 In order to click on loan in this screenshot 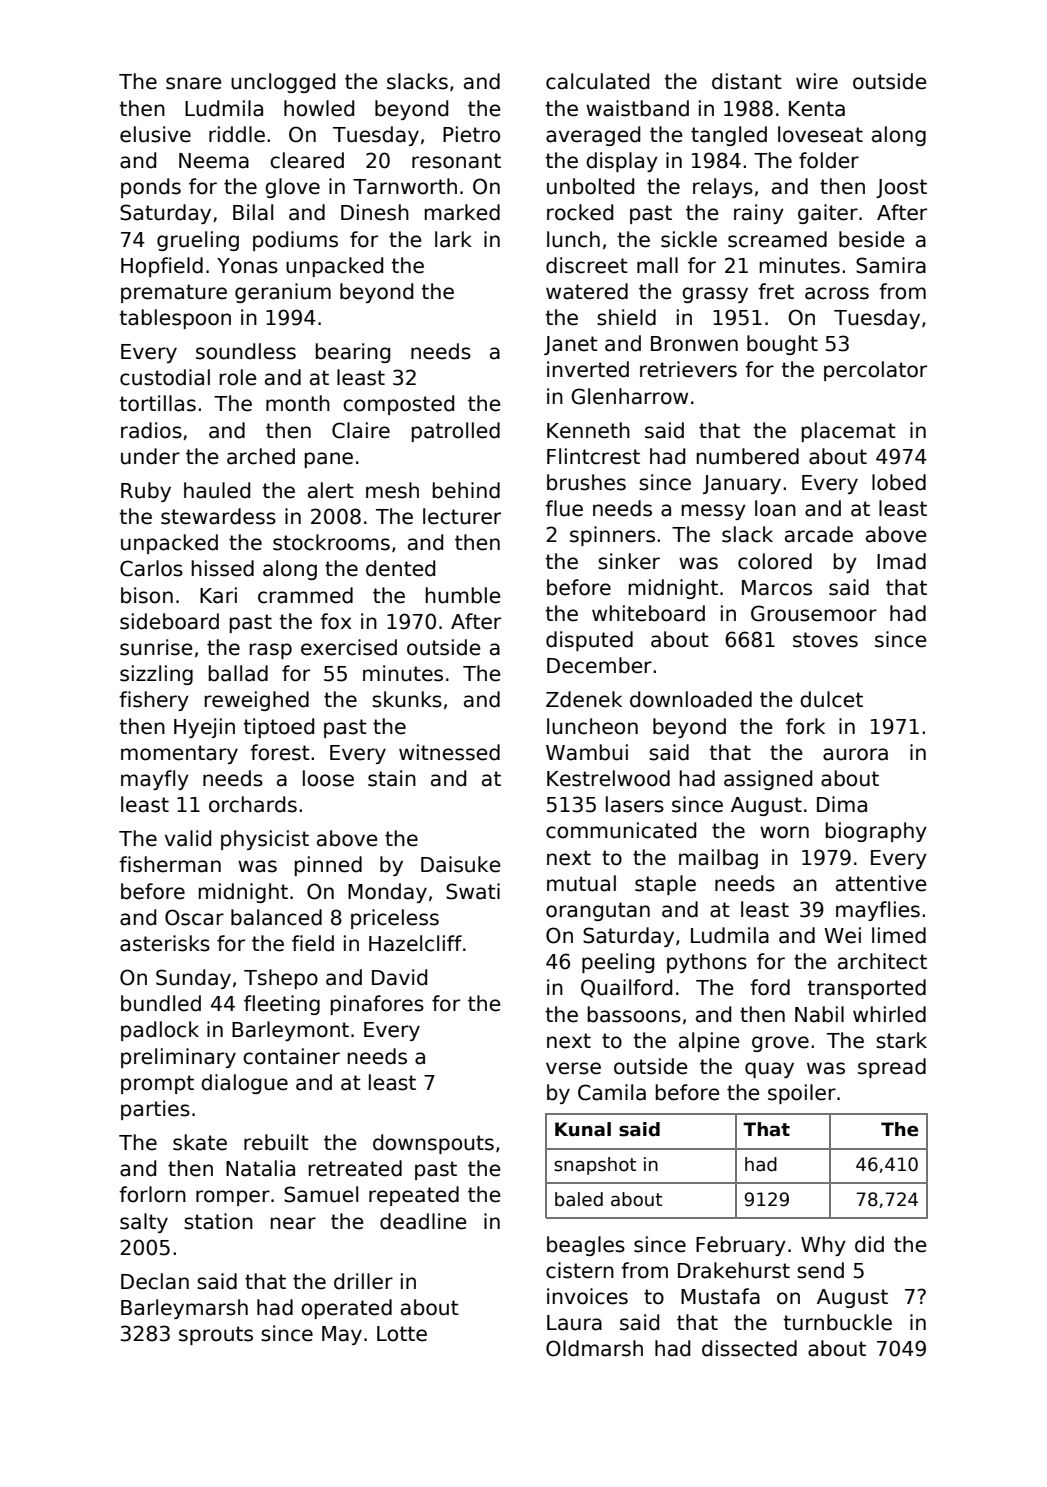, I will do `click(775, 508)`.
